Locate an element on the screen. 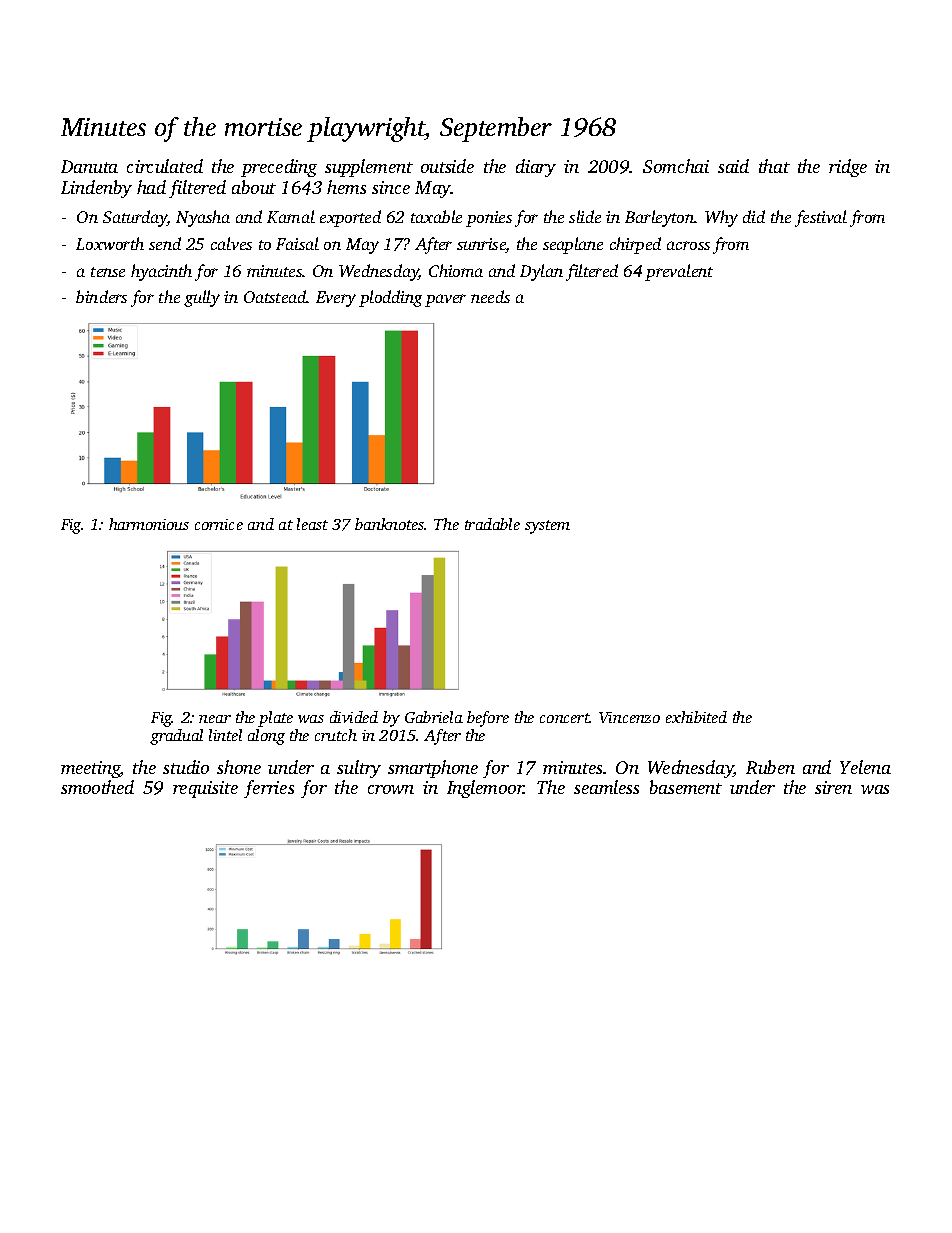 The width and height of the screenshot is (952, 1233). before is located at coordinates (488, 719).
